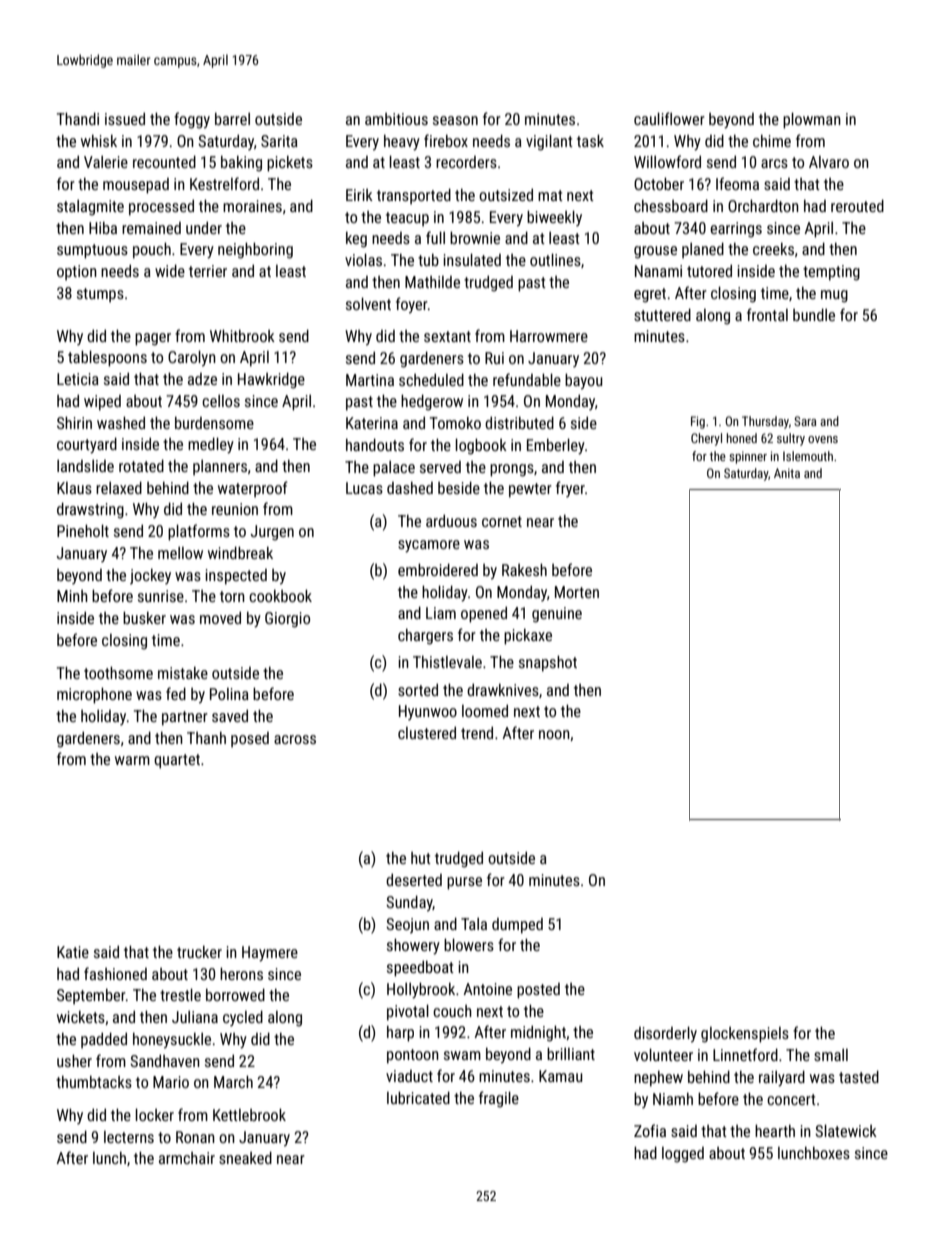  Describe the element at coordinates (517, 926) in the page. I see `dumped` at that location.
